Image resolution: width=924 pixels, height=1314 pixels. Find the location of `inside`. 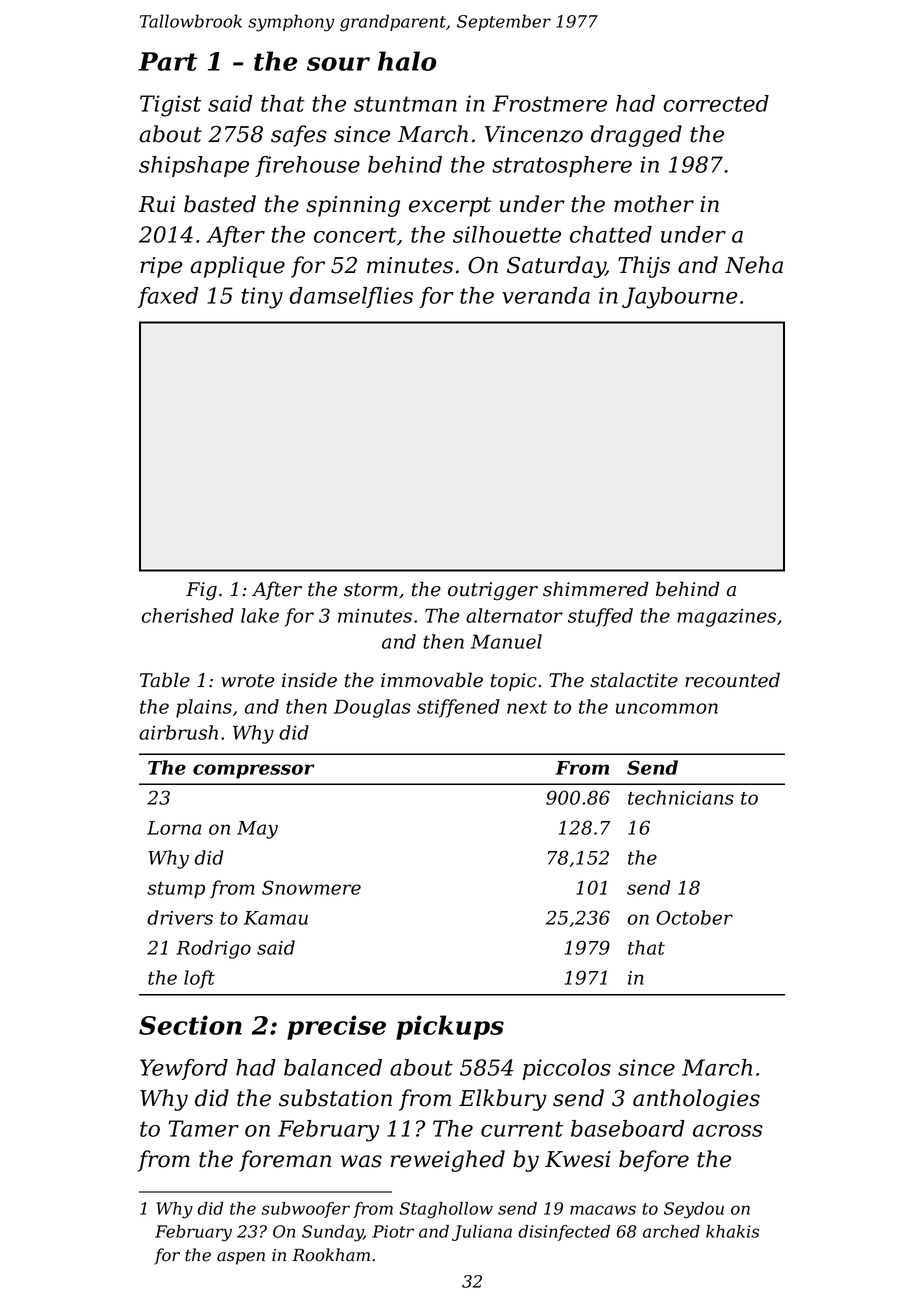

inside is located at coordinates (309, 680).
